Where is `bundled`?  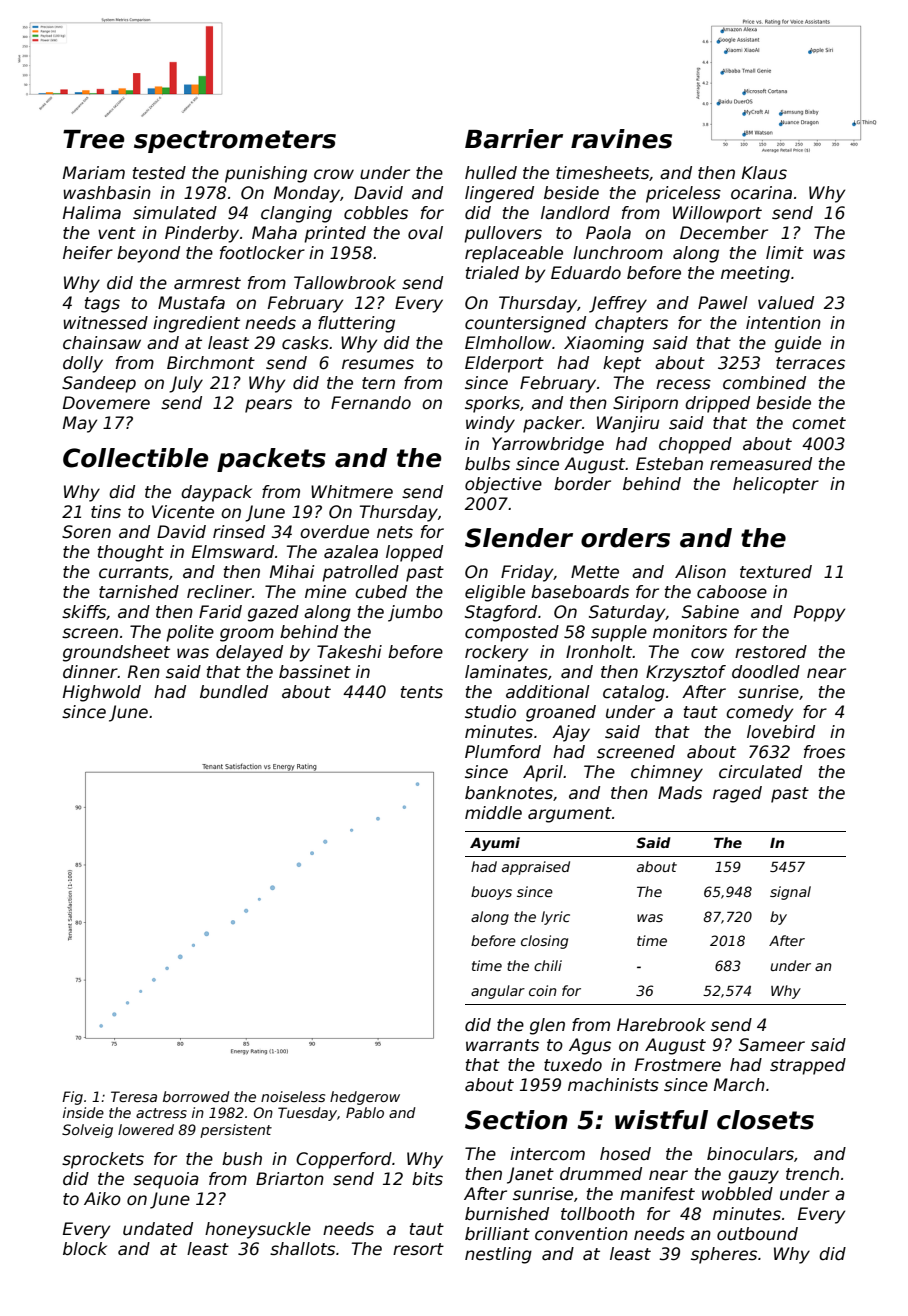
bundled is located at coordinates (234, 692).
